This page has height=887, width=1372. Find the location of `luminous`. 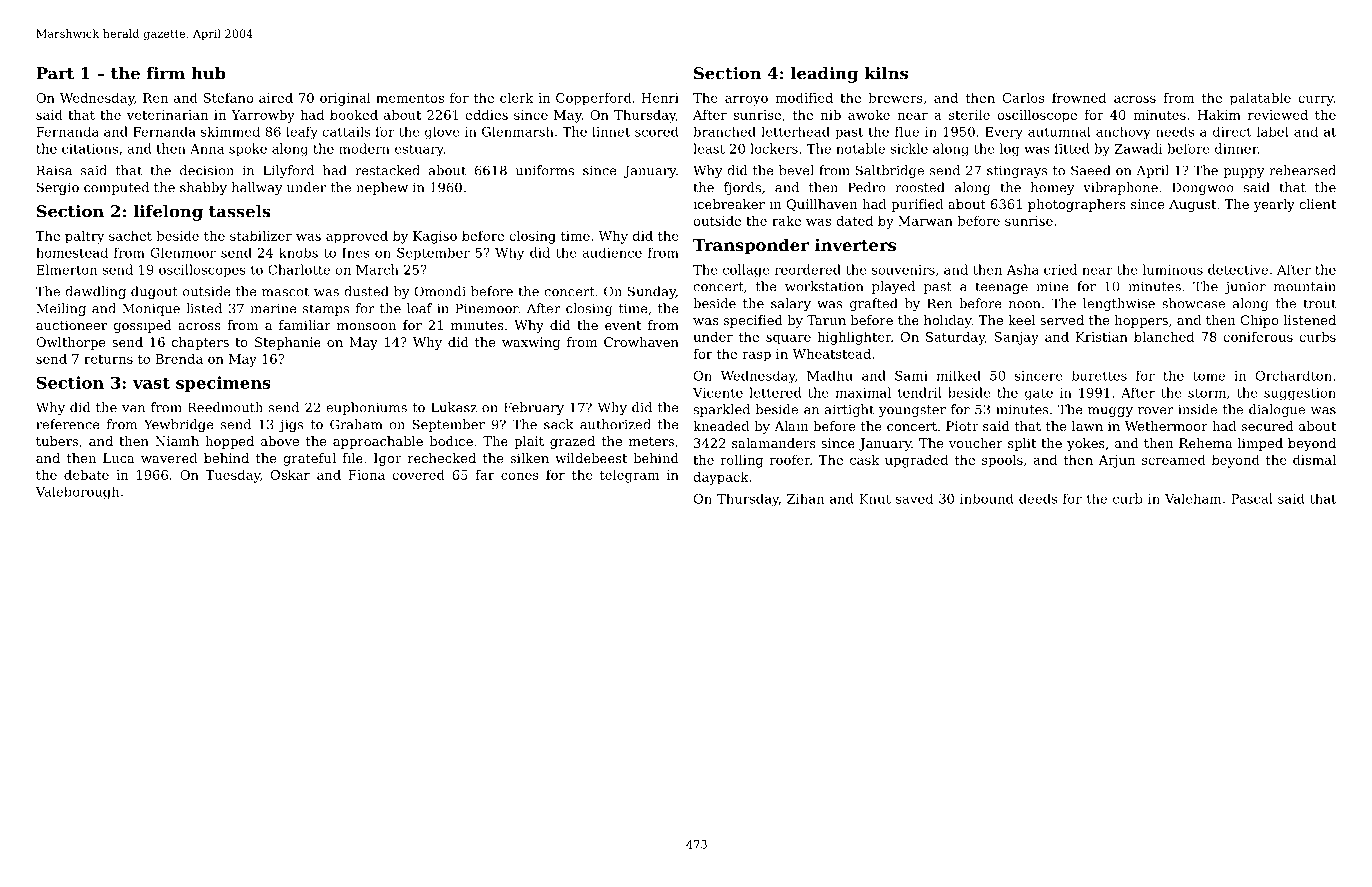

luminous is located at coordinates (1173, 269).
